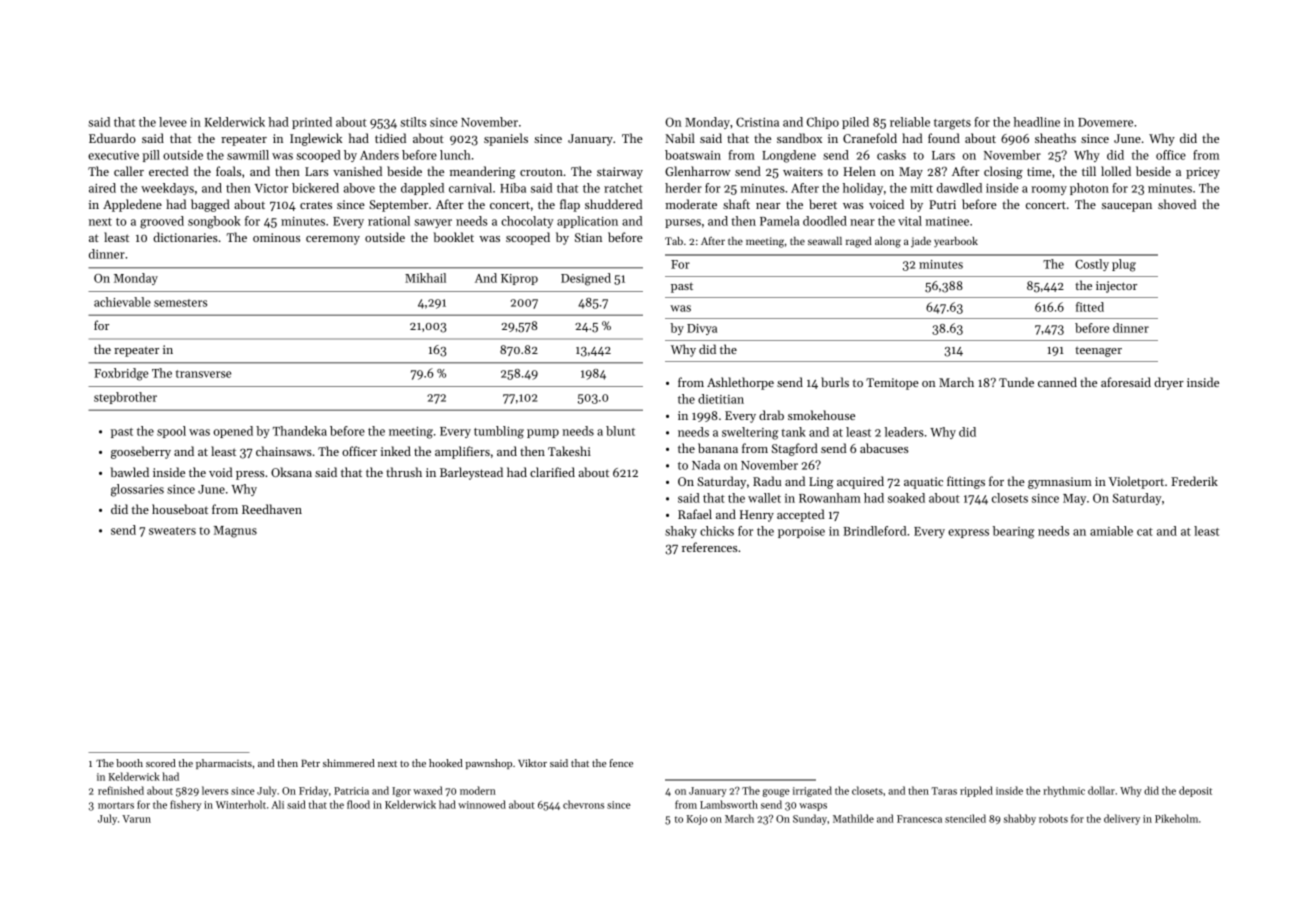 This document has height=924, width=1308. Describe the element at coordinates (1195, 791) in the document. I see `deposit` at that location.
